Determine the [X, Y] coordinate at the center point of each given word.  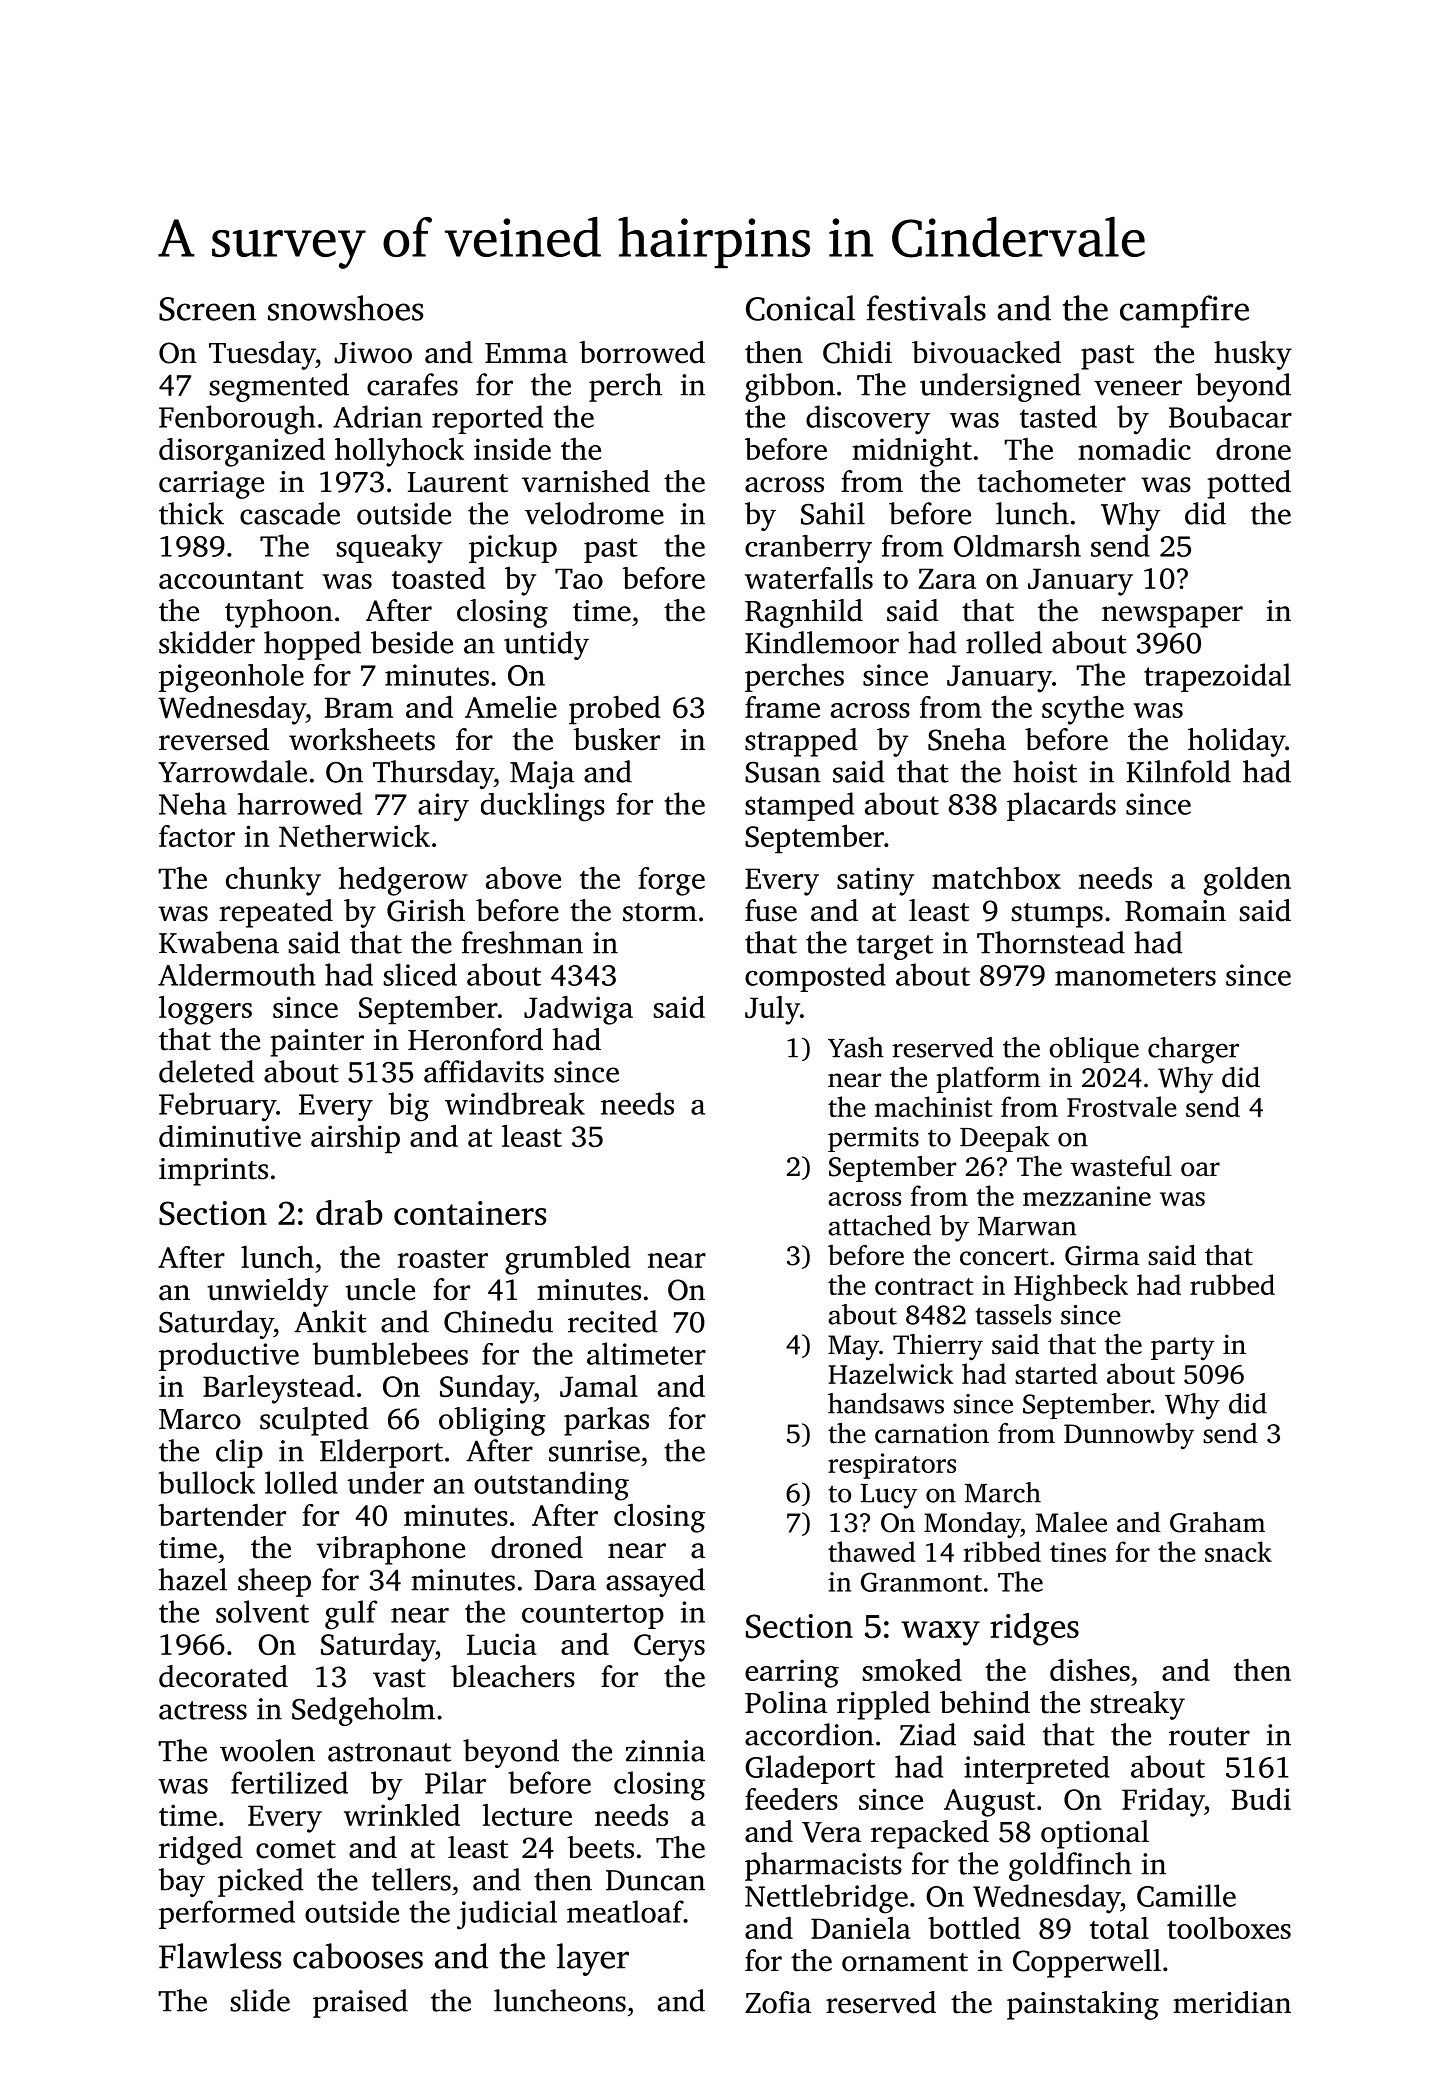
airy [443, 807]
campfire [1184, 311]
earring [792, 1673]
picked [261, 1882]
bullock [207, 1482]
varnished [586, 481]
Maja [542, 775]
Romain [1175, 911]
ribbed [1002, 1551]
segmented [279, 387]
